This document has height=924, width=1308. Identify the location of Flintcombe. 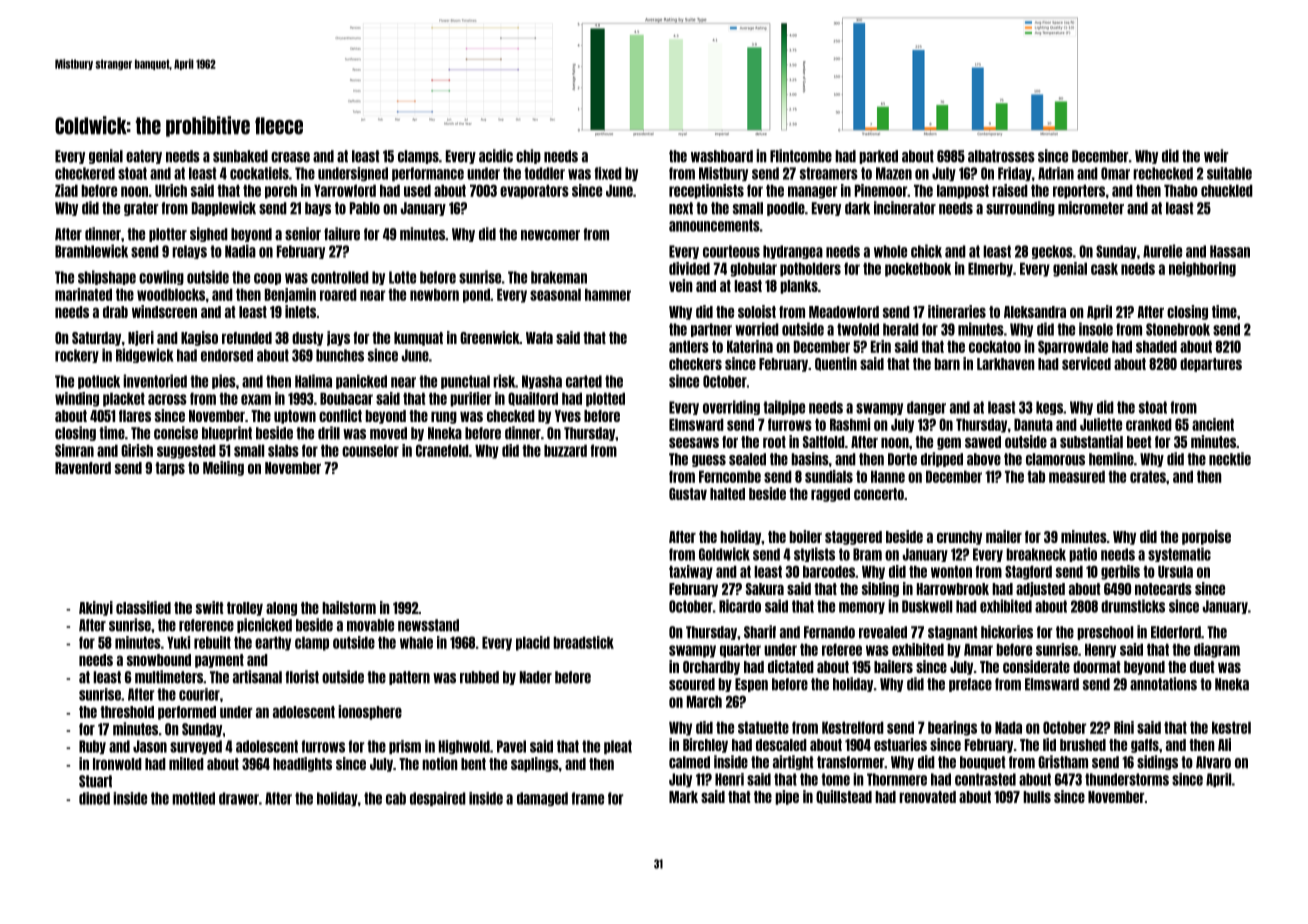
(801, 156).
